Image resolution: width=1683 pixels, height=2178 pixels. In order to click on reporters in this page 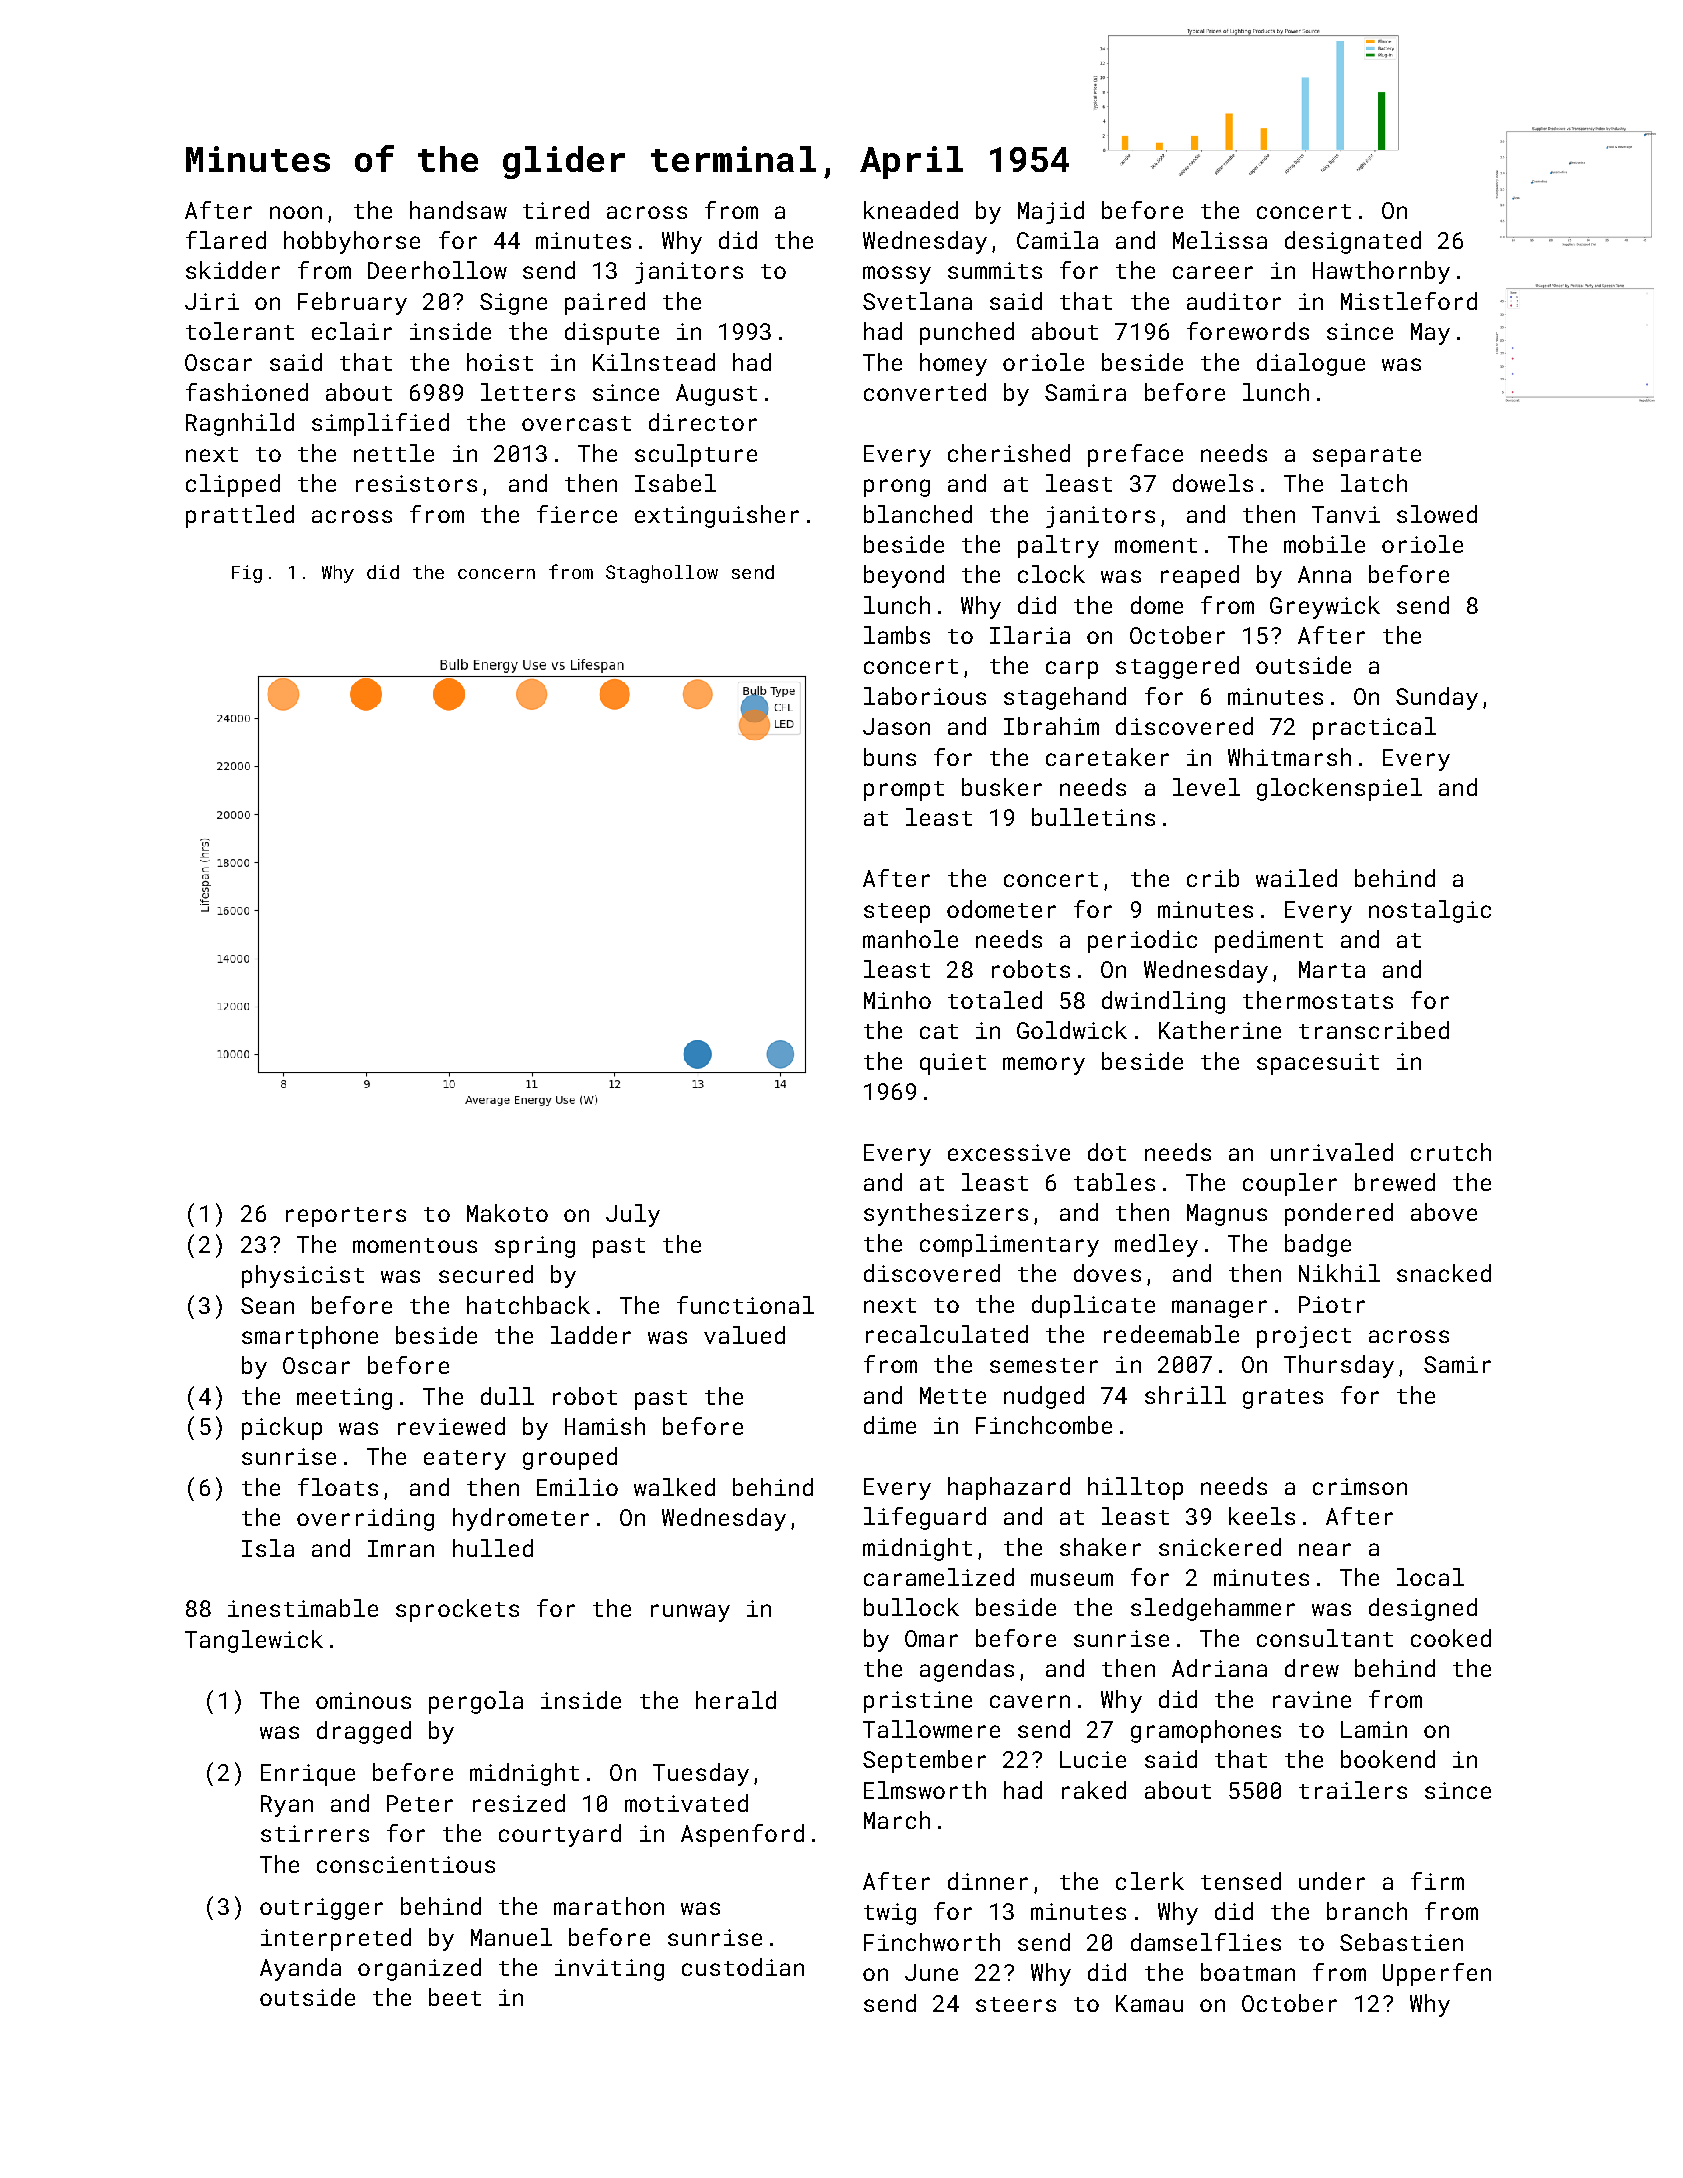, I will do `click(346, 1217)`.
